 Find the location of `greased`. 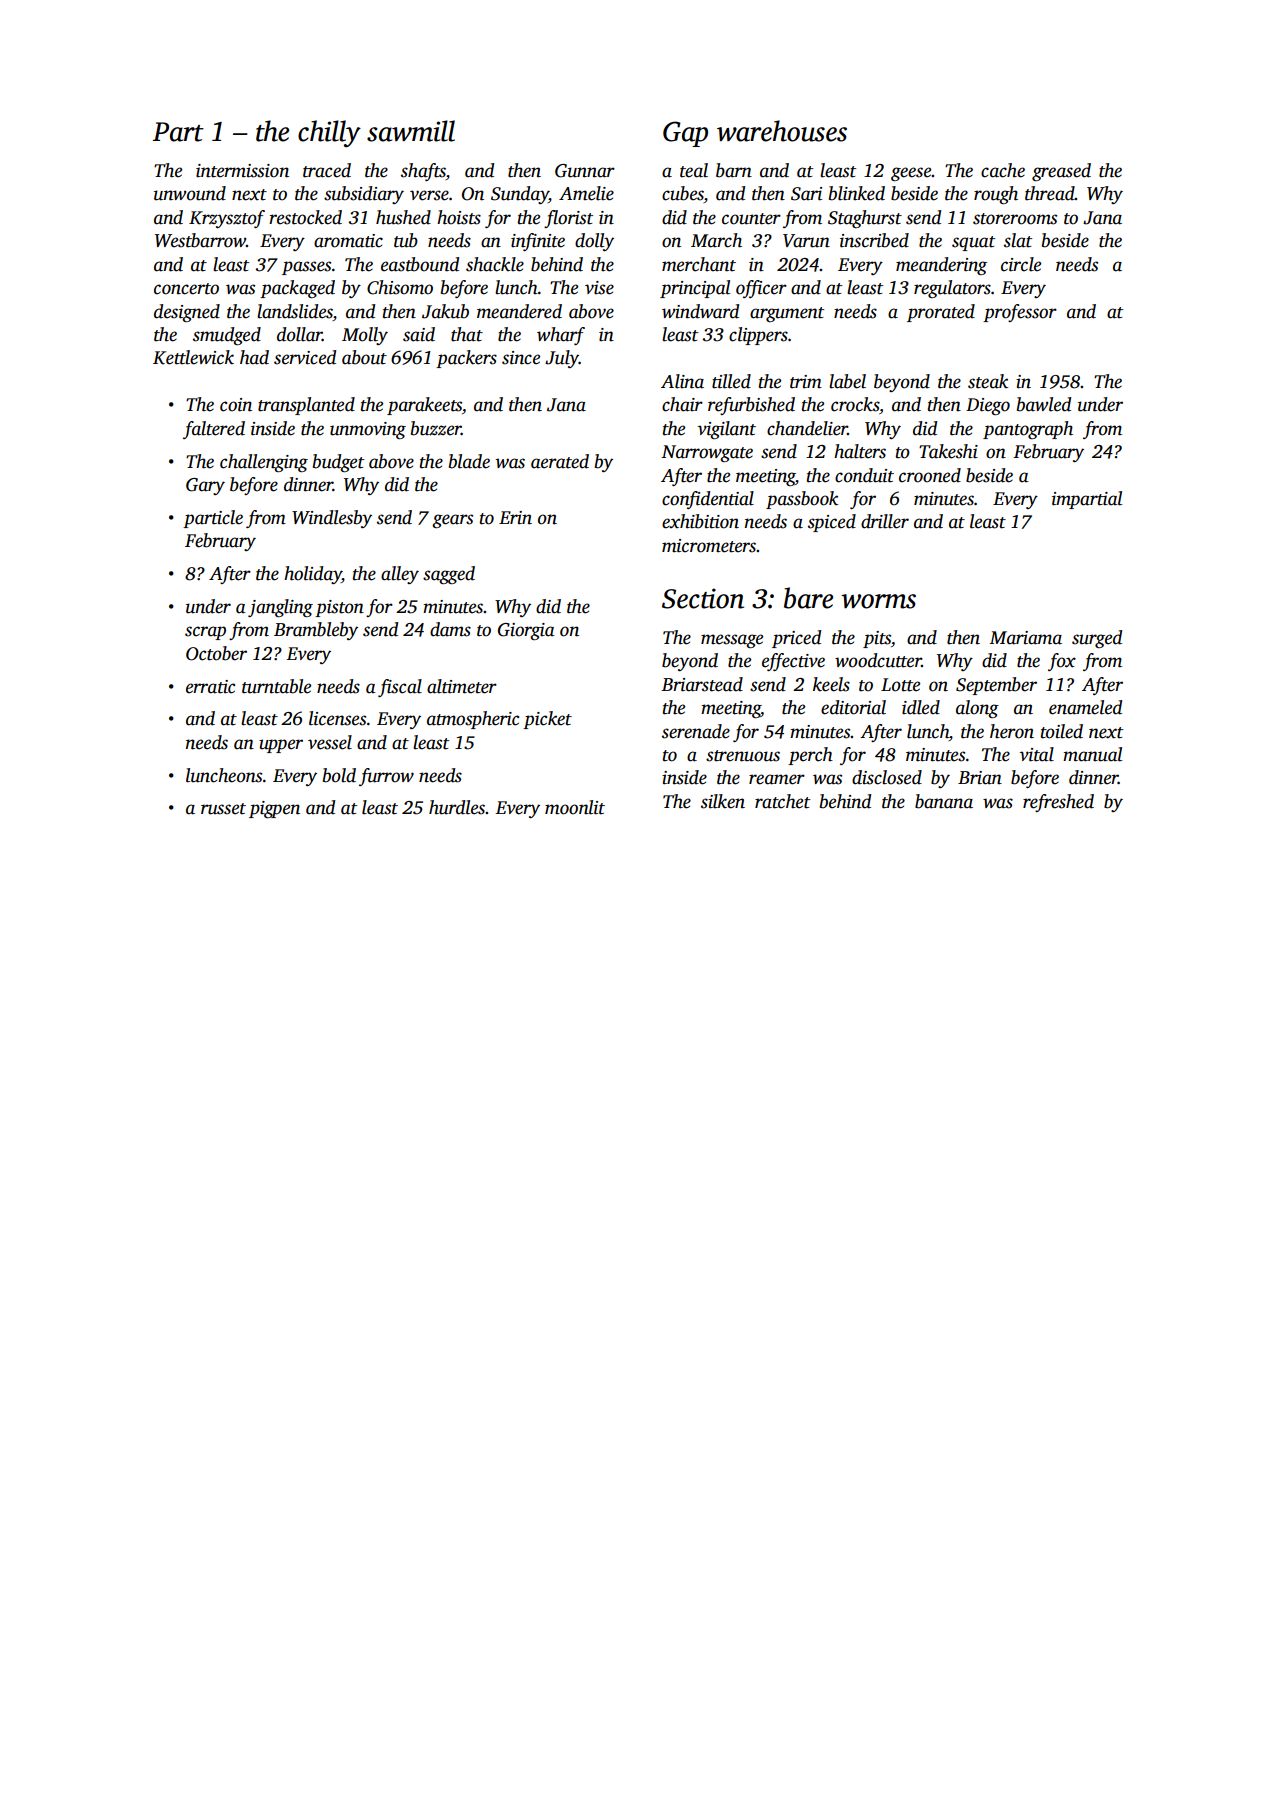

greased is located at coordinates (1061, 172).
